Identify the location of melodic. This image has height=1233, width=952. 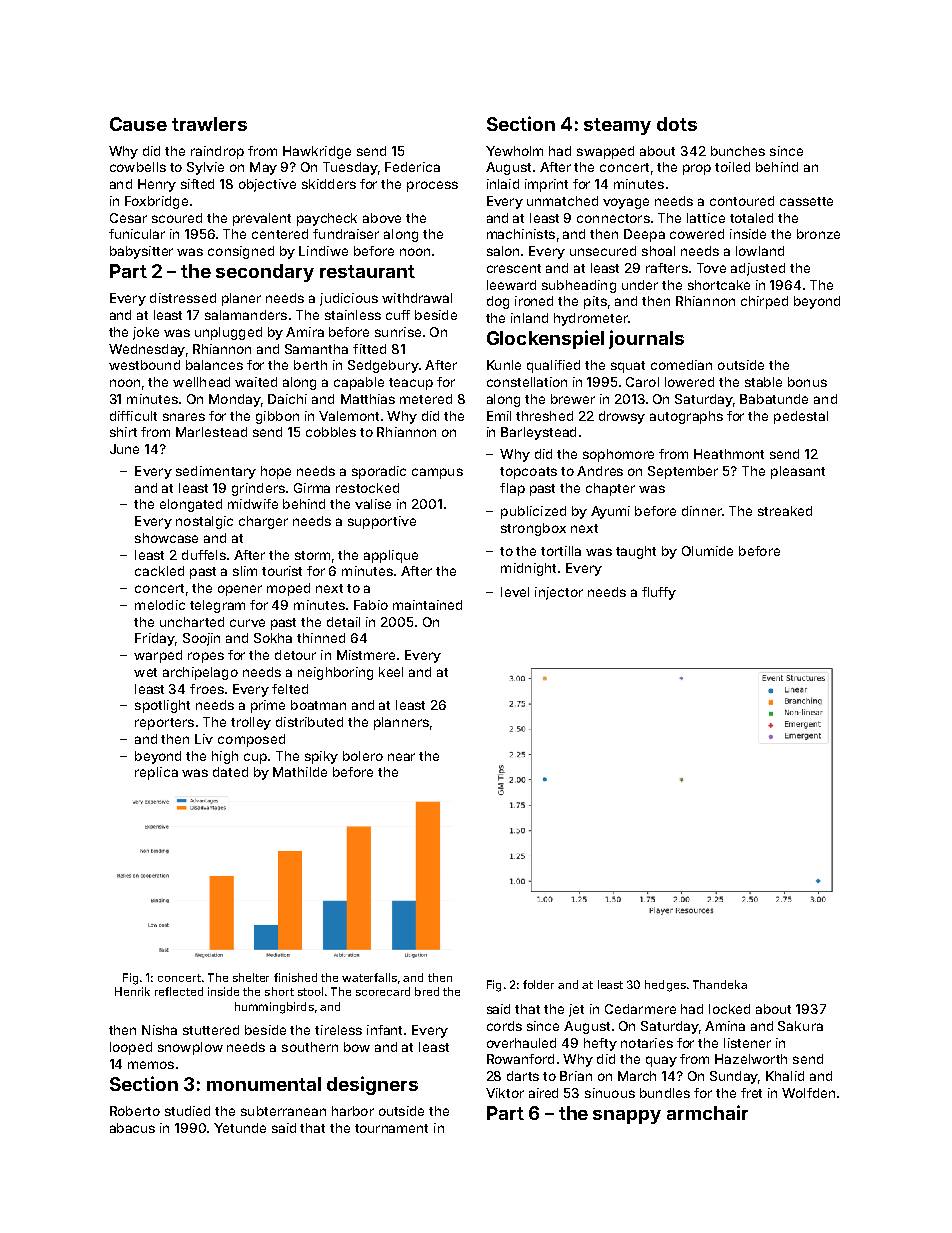
(160, 605).
